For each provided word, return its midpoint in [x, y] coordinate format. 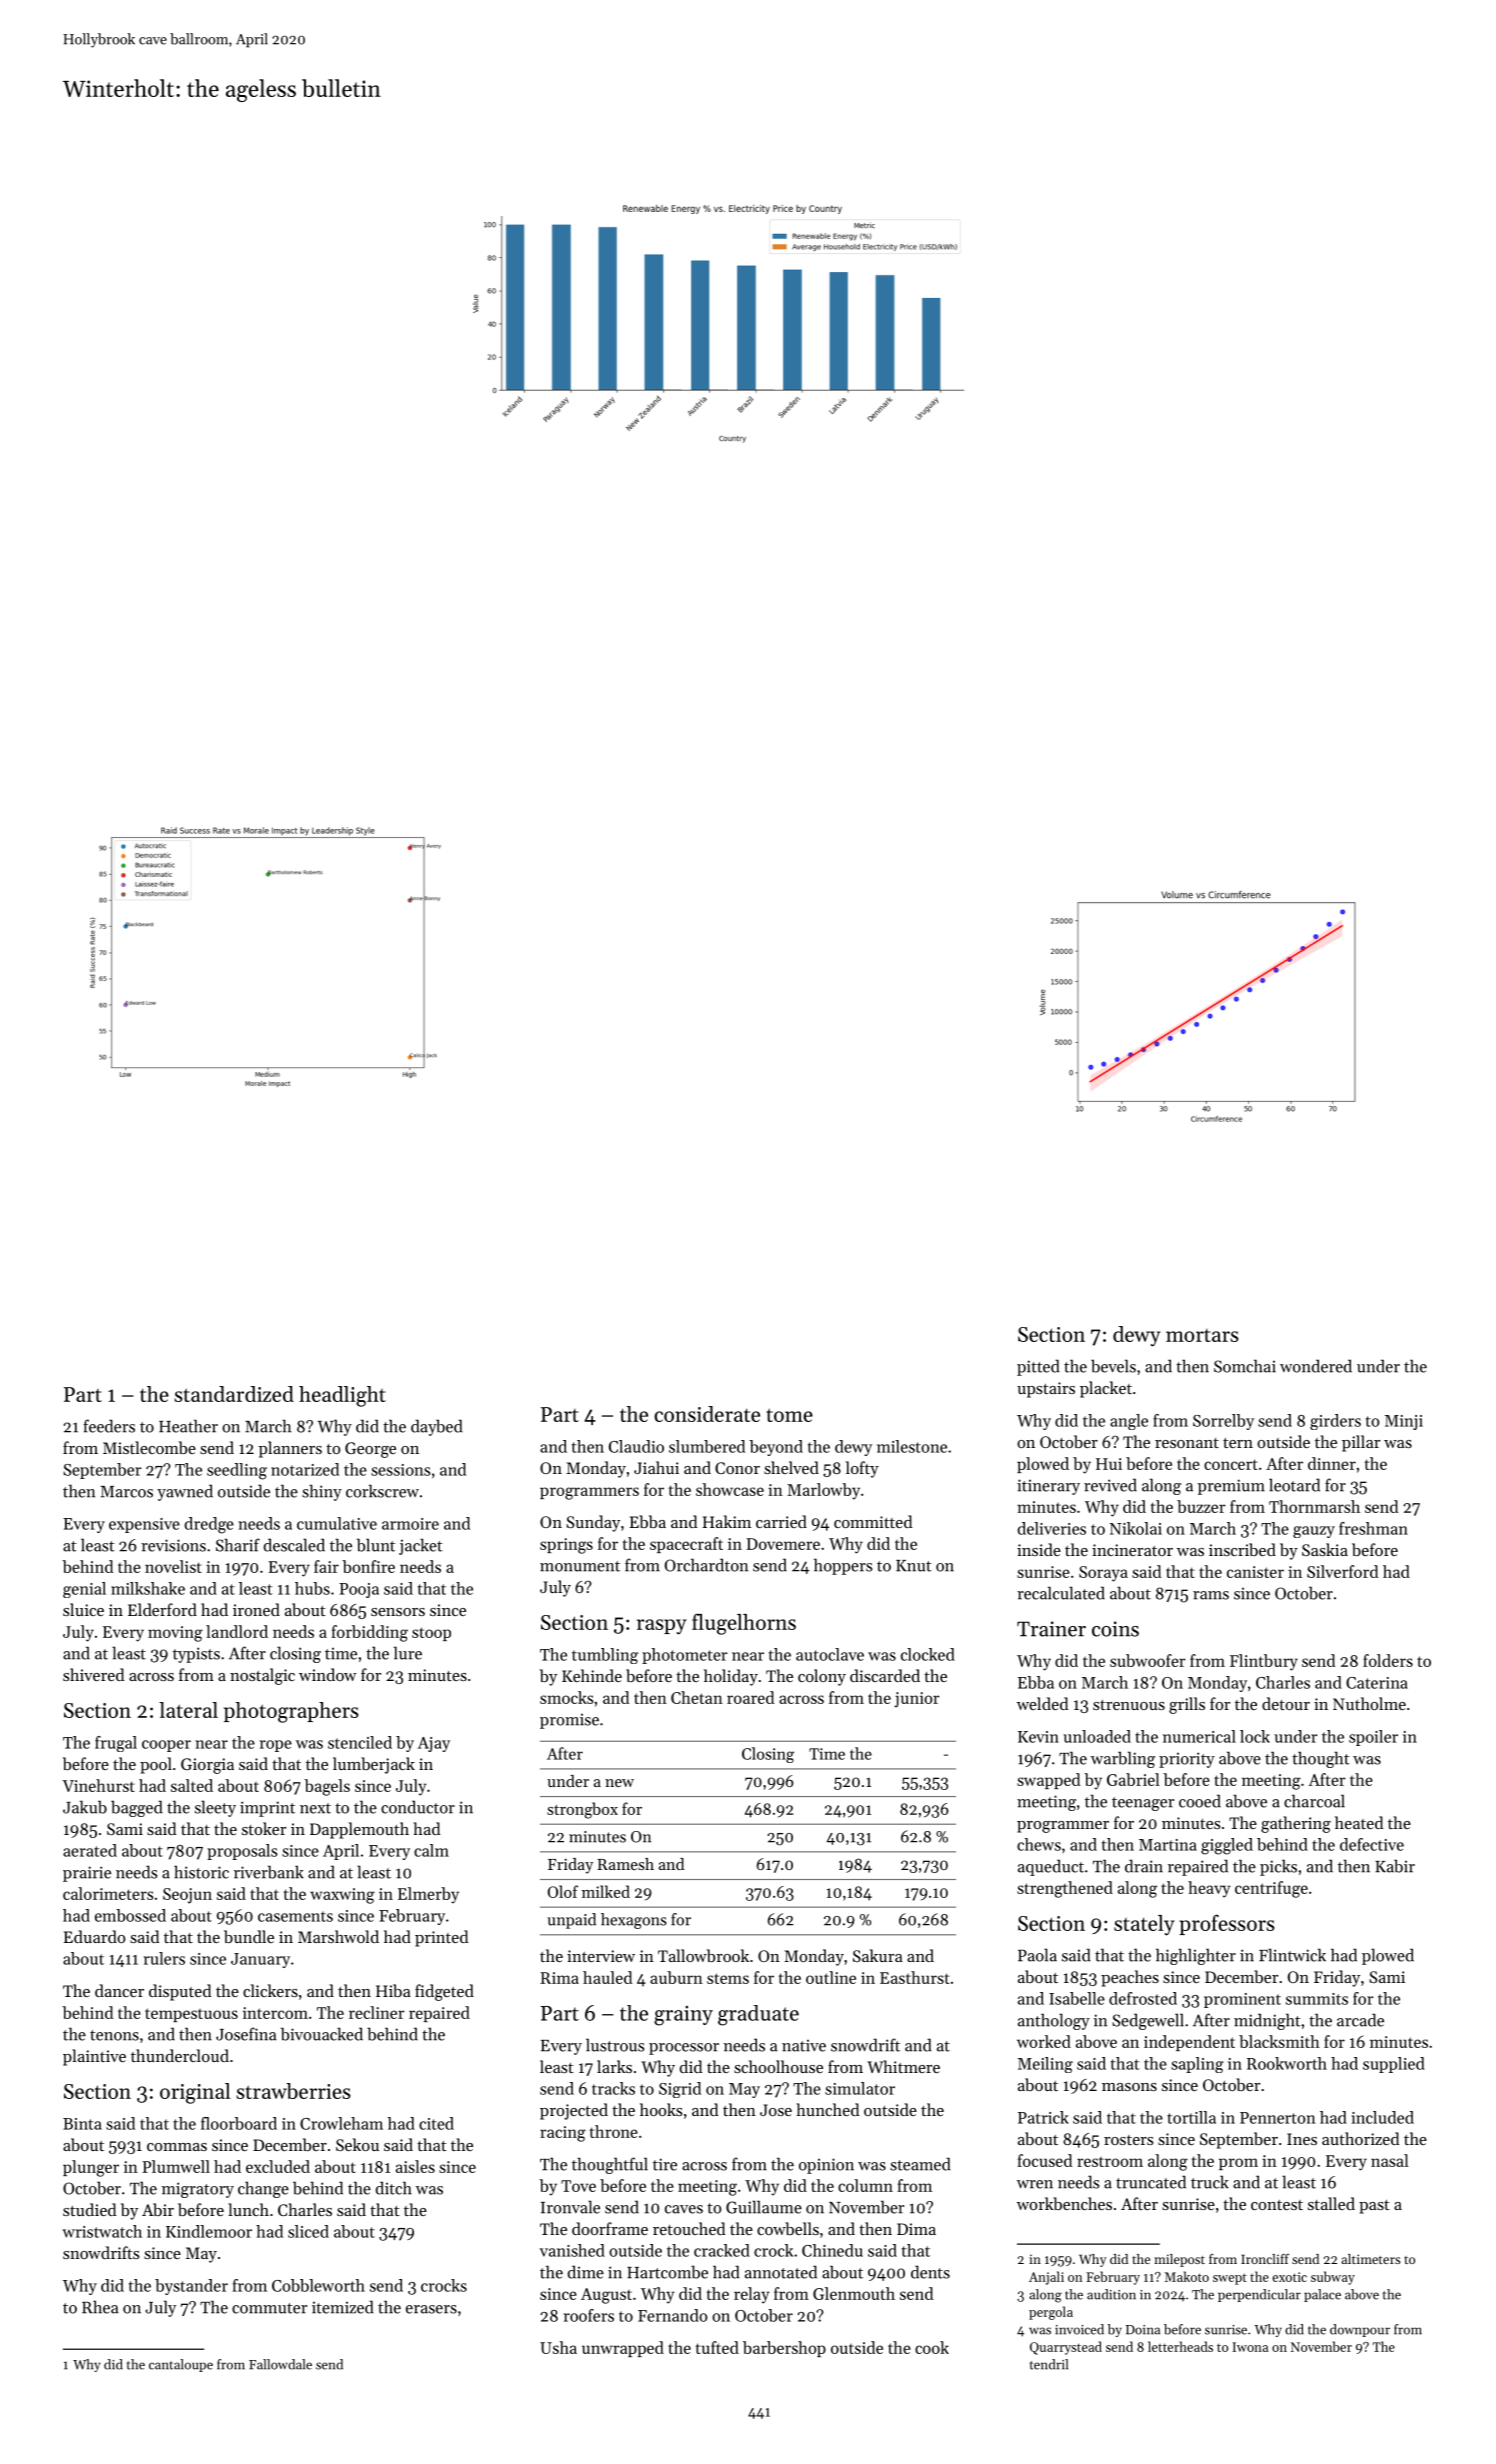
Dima [916, 2229]
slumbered [707, 1446]
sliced [308, 2231]
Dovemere [783, 1544]
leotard [1294, 1485]
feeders [109, 1426]
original [195, 2093]
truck [1210, 2182]
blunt [376, 1545]
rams [1211, 1595]
